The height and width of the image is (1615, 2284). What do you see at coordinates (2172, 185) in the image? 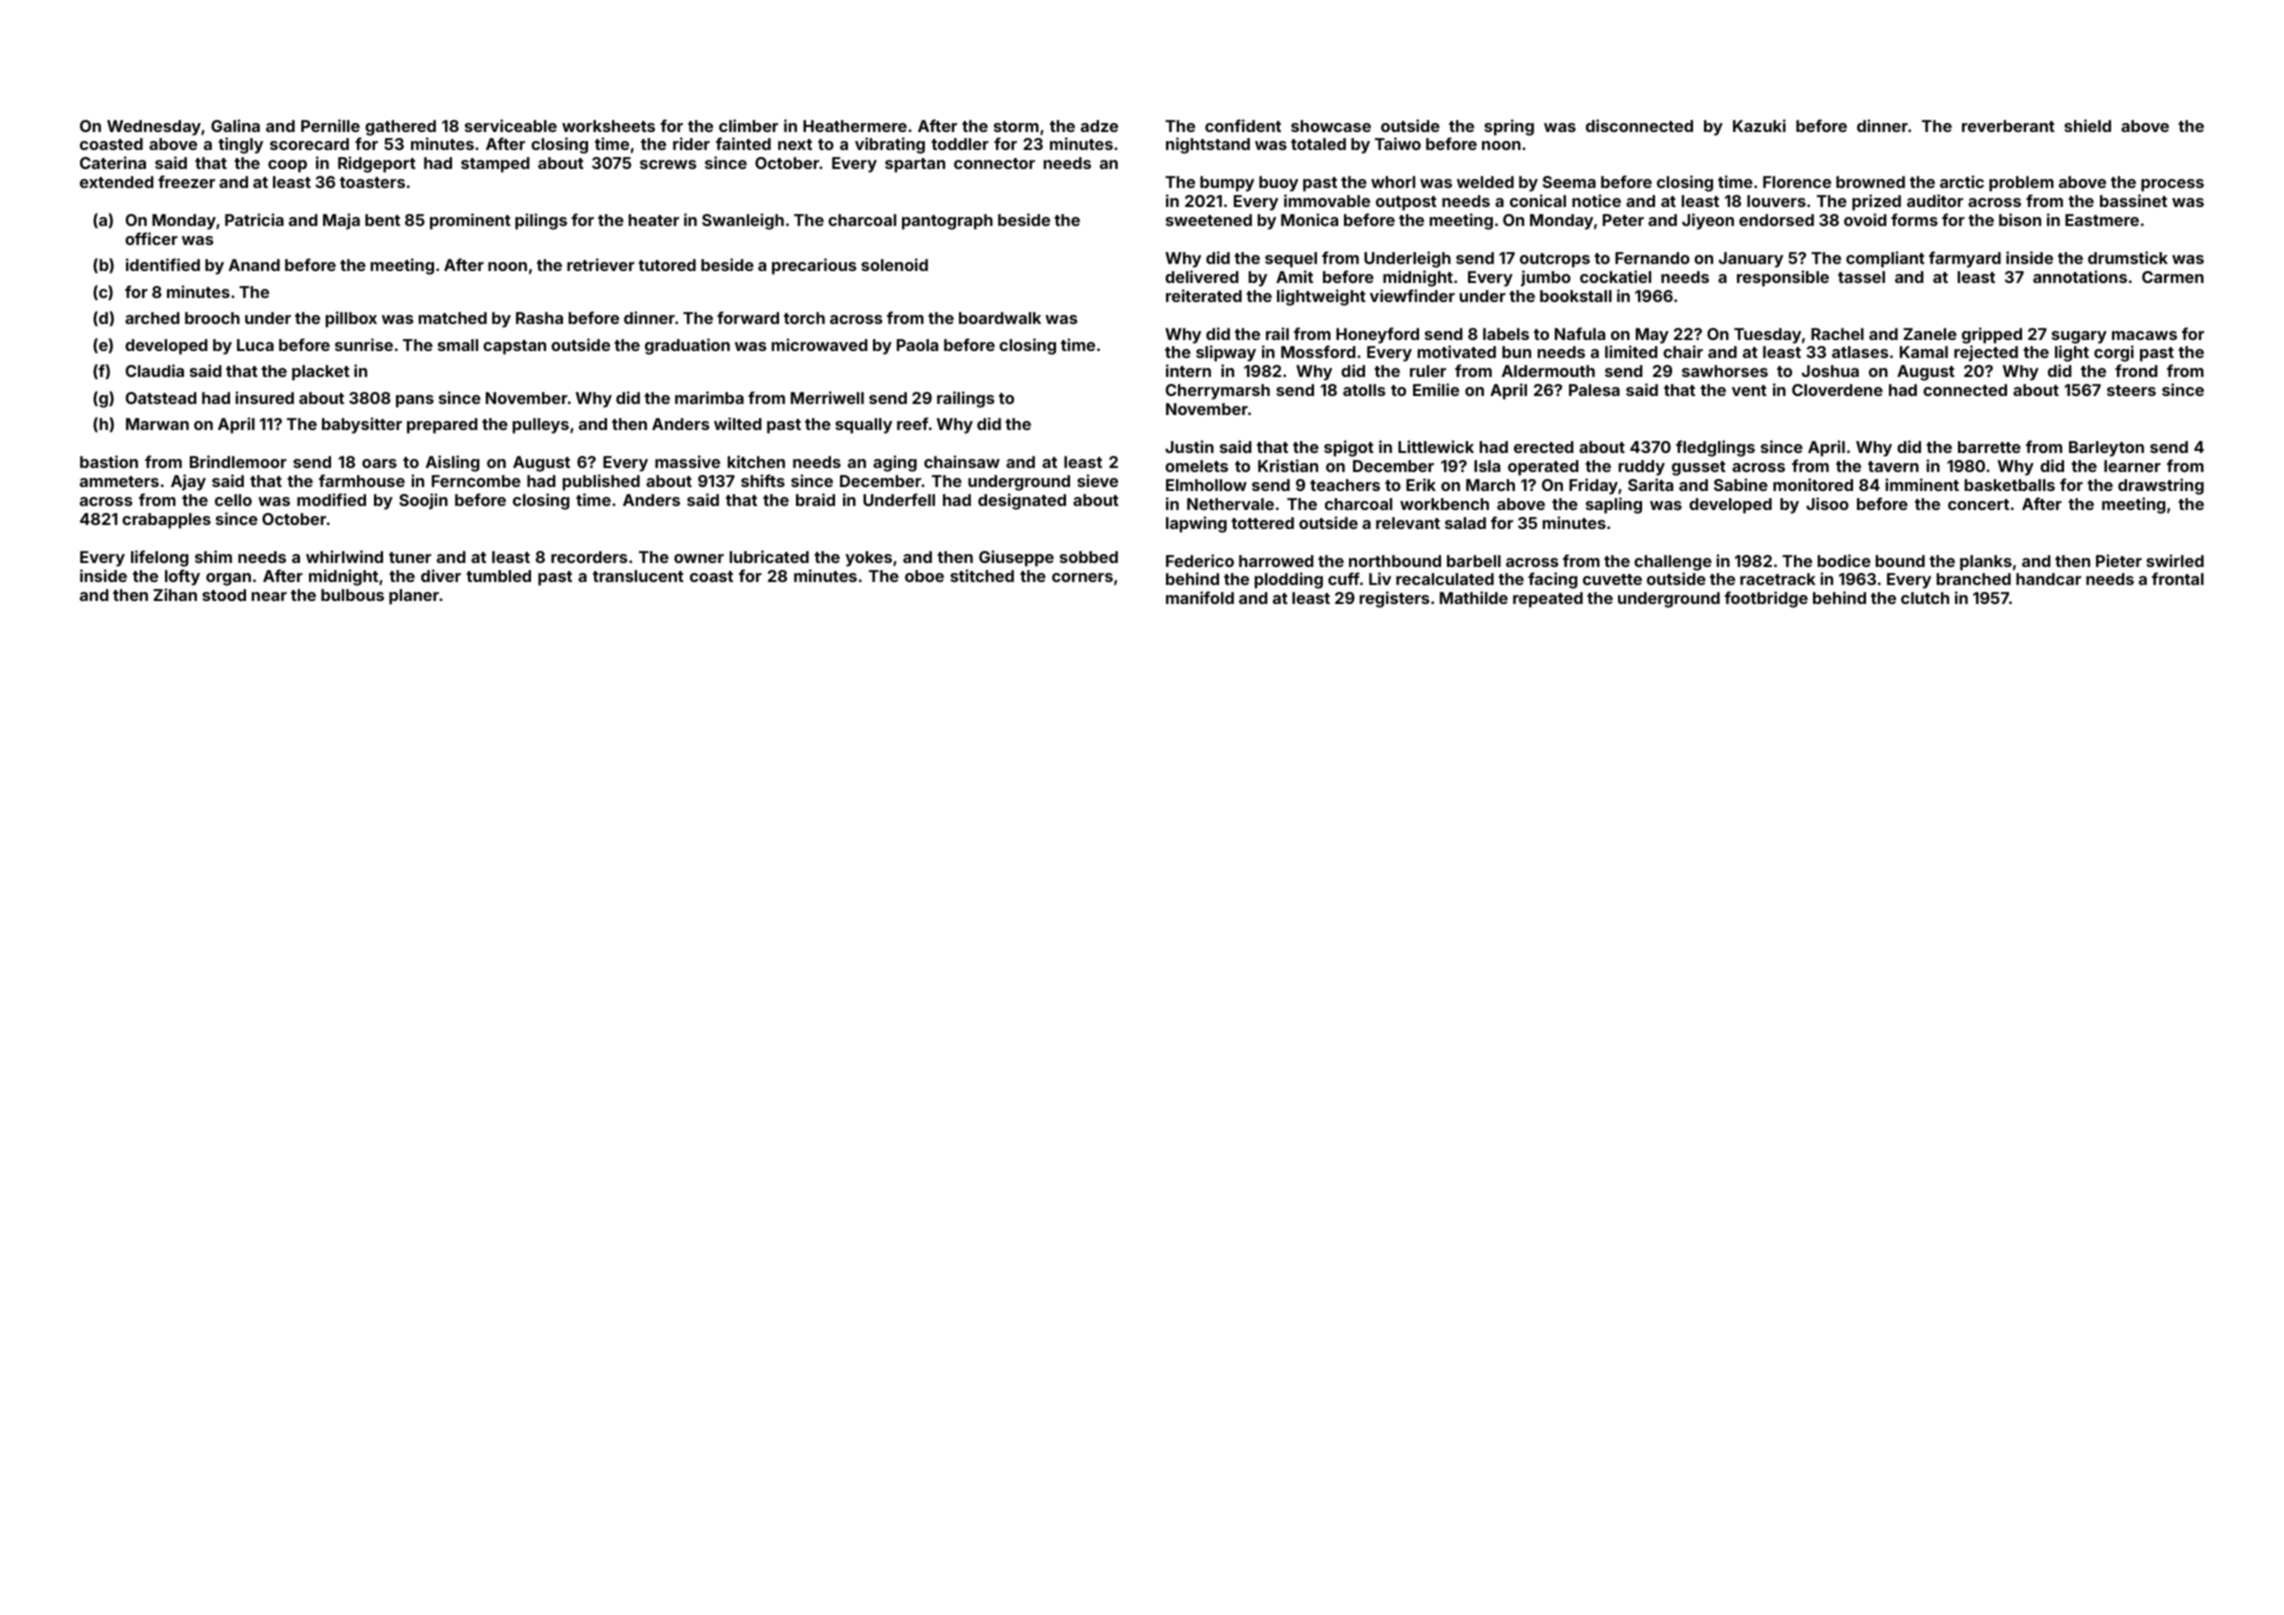
I see `process` at bounding box center [2172, 185].
